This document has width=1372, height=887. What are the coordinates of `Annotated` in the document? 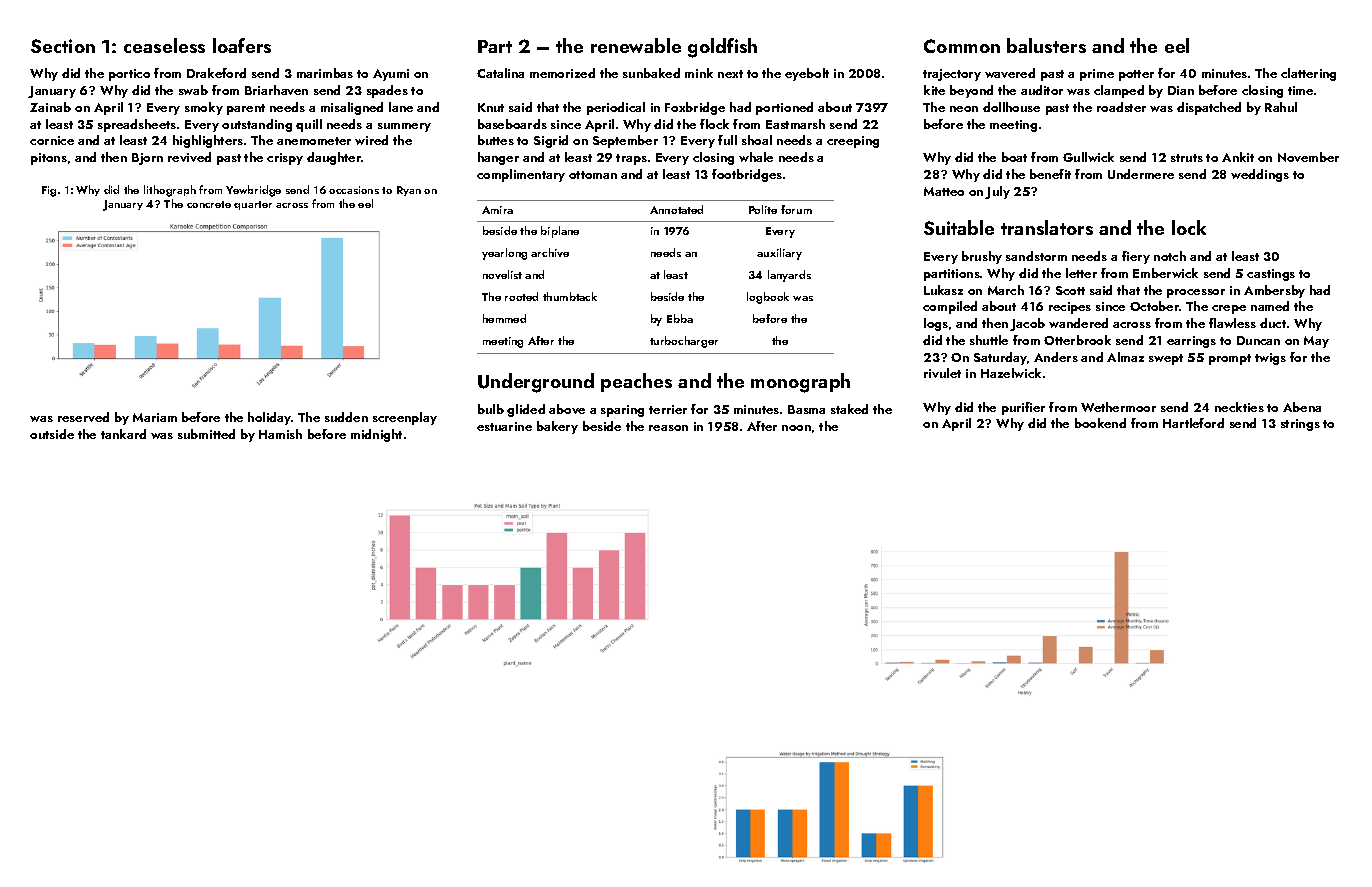 It's located at (676, 209).
